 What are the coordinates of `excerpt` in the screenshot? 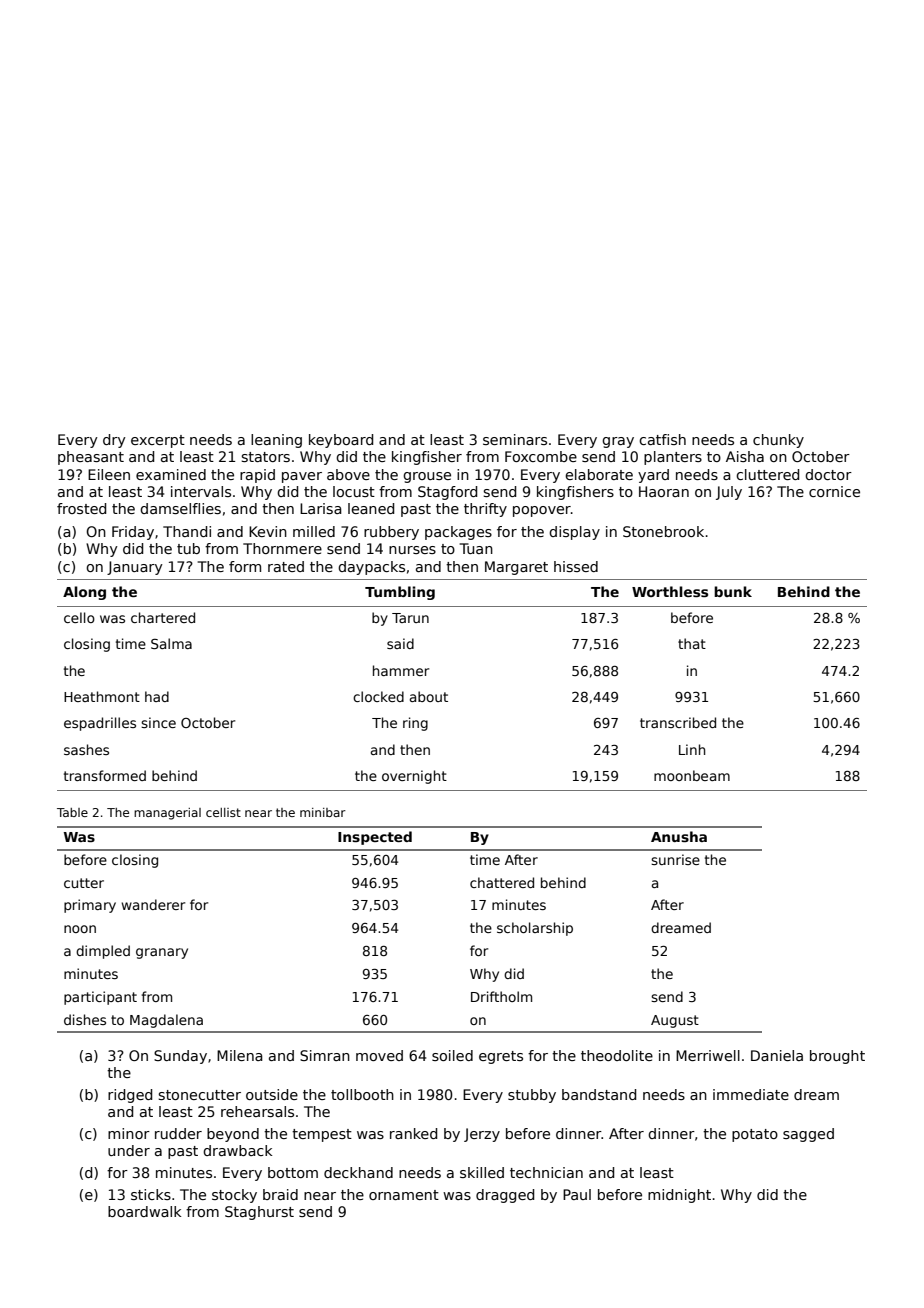 It's located at (158, 441).
